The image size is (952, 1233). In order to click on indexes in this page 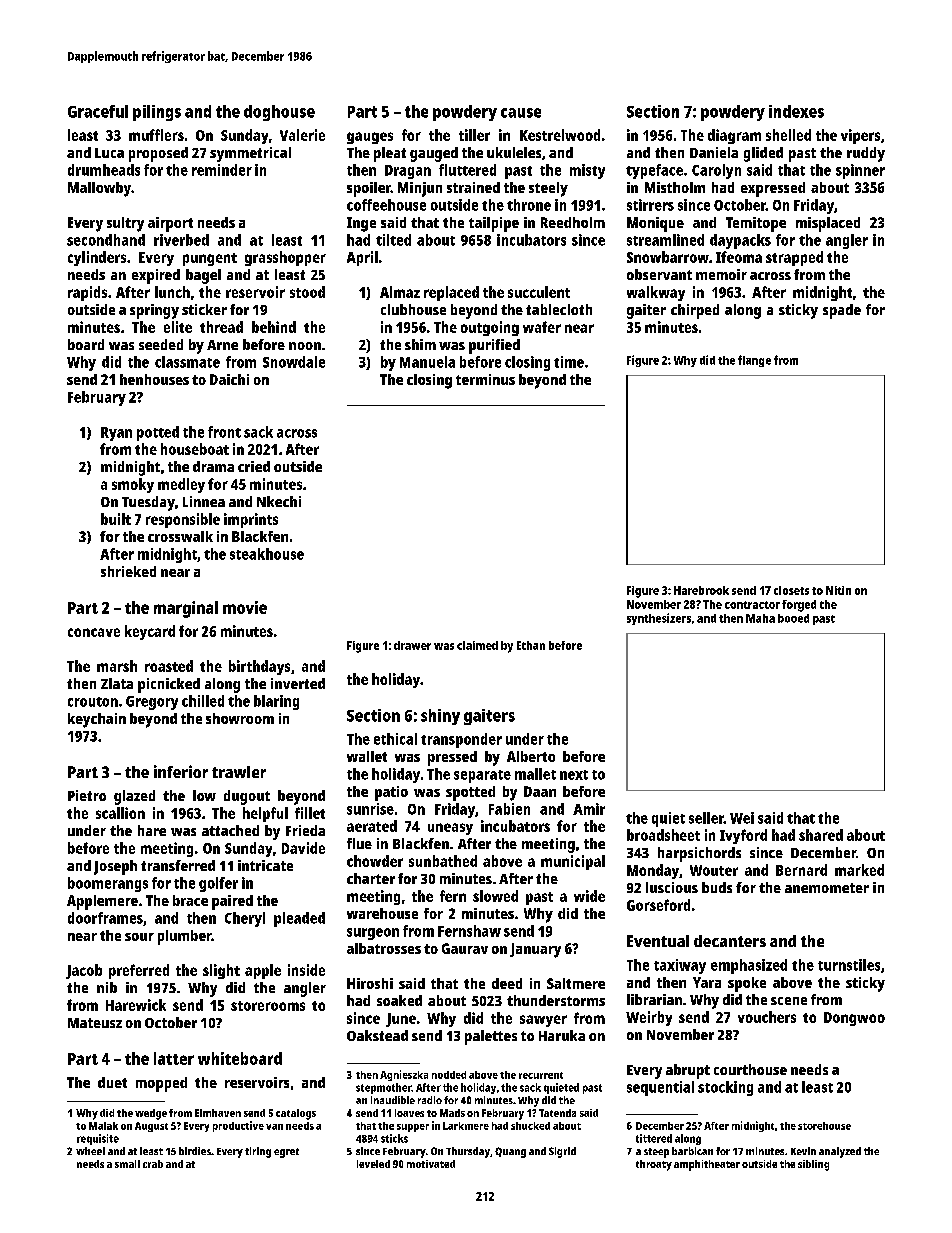, I will do `click(796, 111)`.
